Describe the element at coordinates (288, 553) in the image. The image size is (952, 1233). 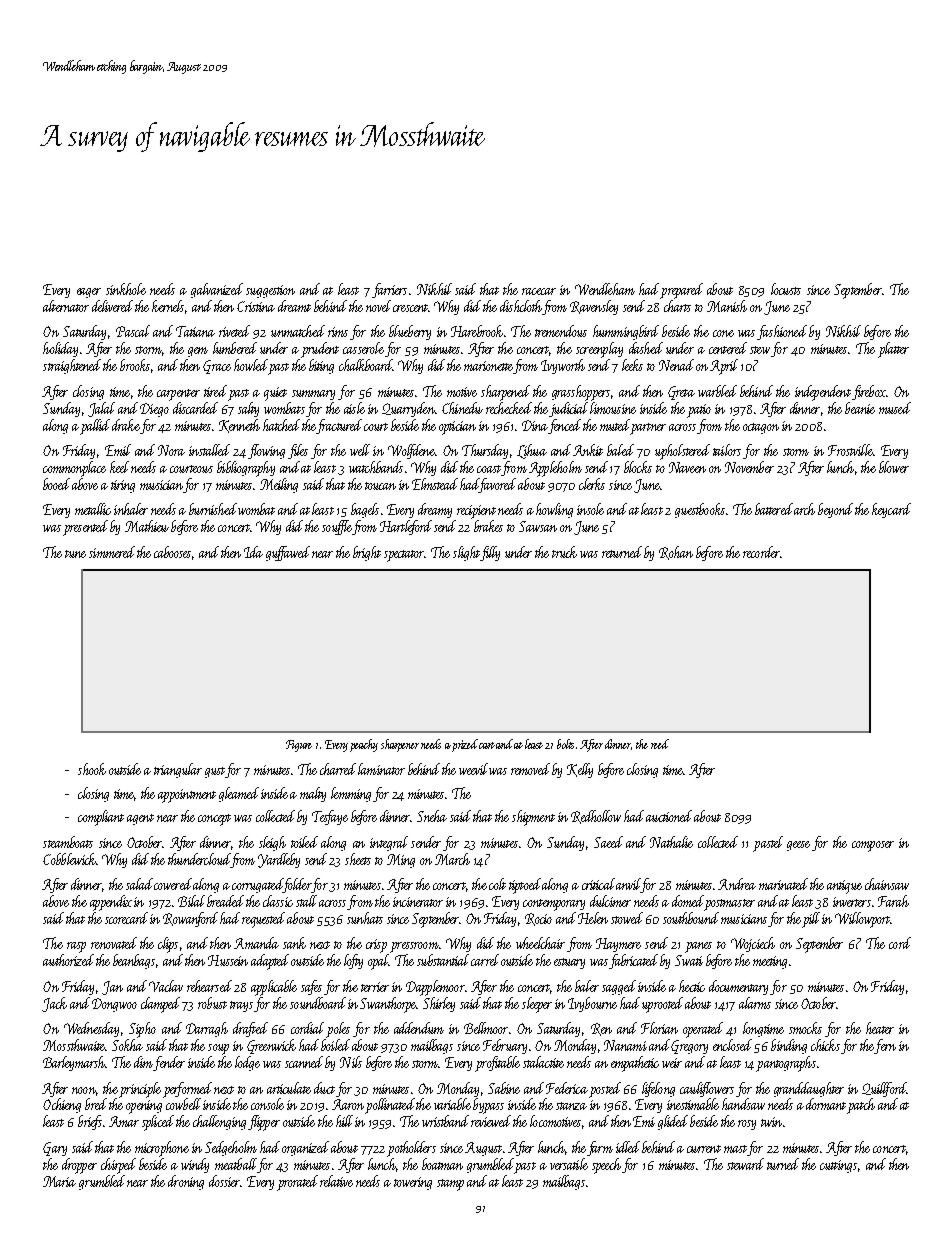
I see `guffawed` at that location.
